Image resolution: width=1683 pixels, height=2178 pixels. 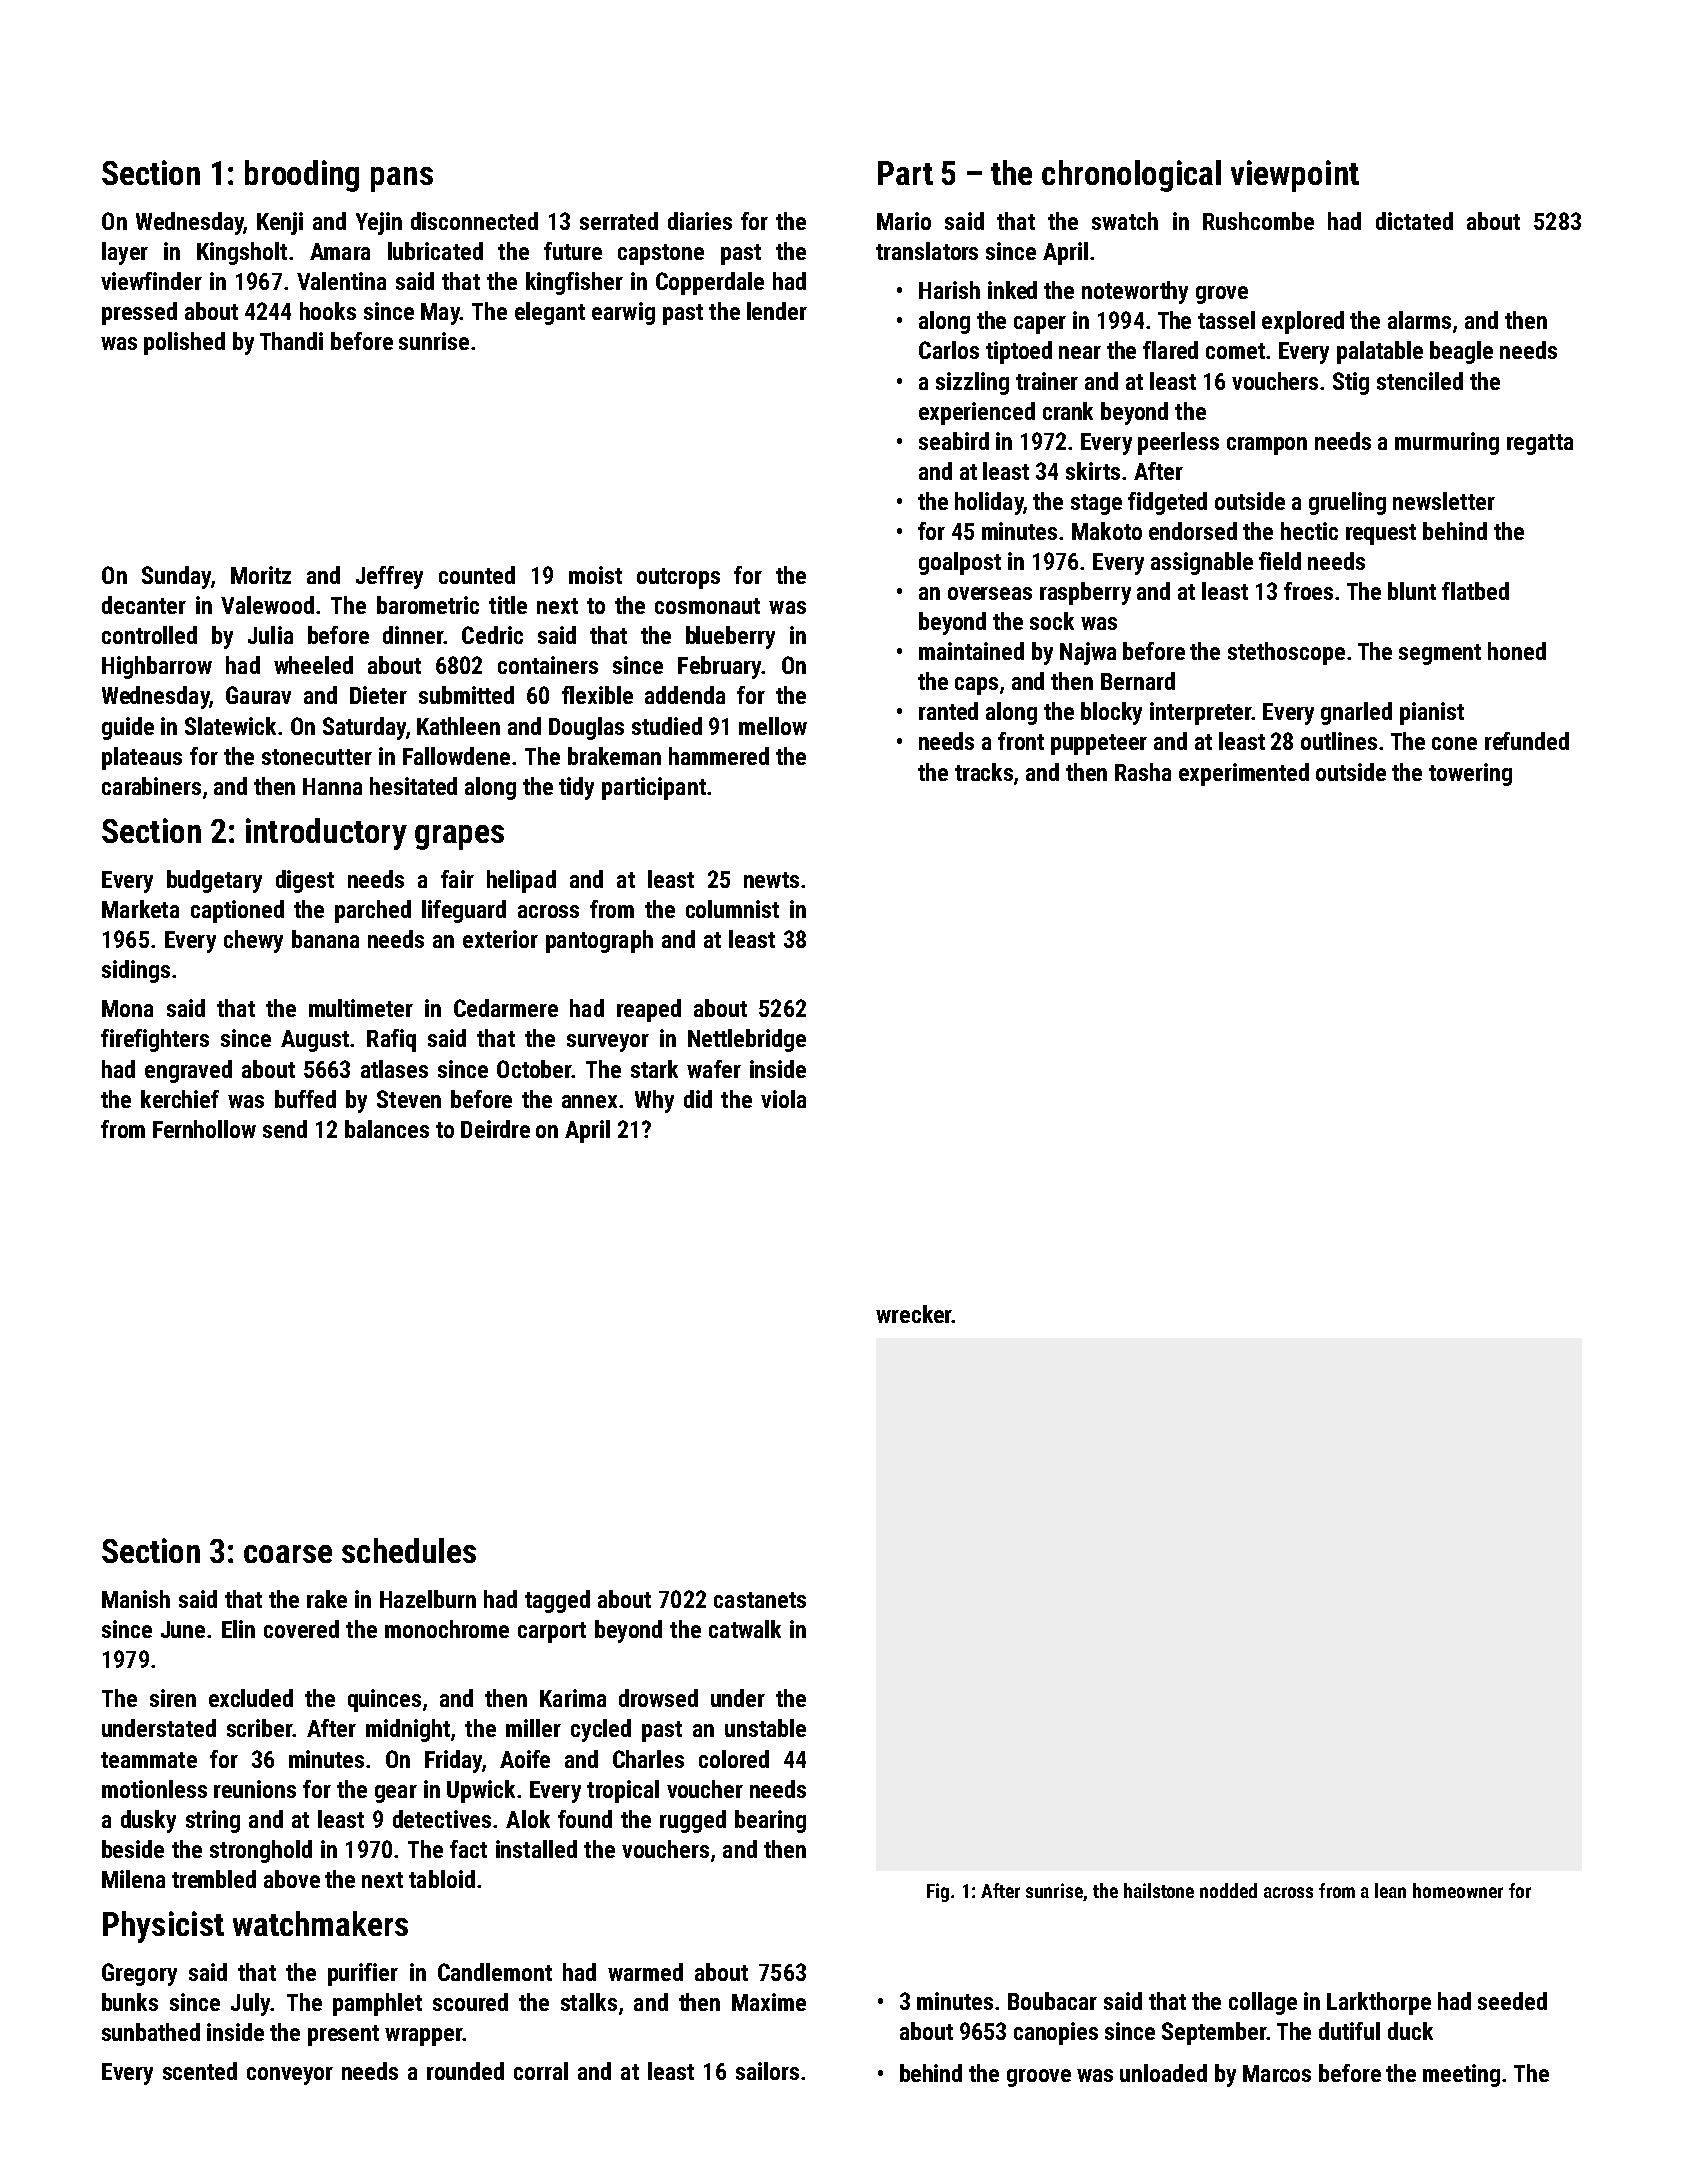 What do you see at coordinates (188, 1071) in the image?
I see `engraved` at bounding box center [188, 1071].
